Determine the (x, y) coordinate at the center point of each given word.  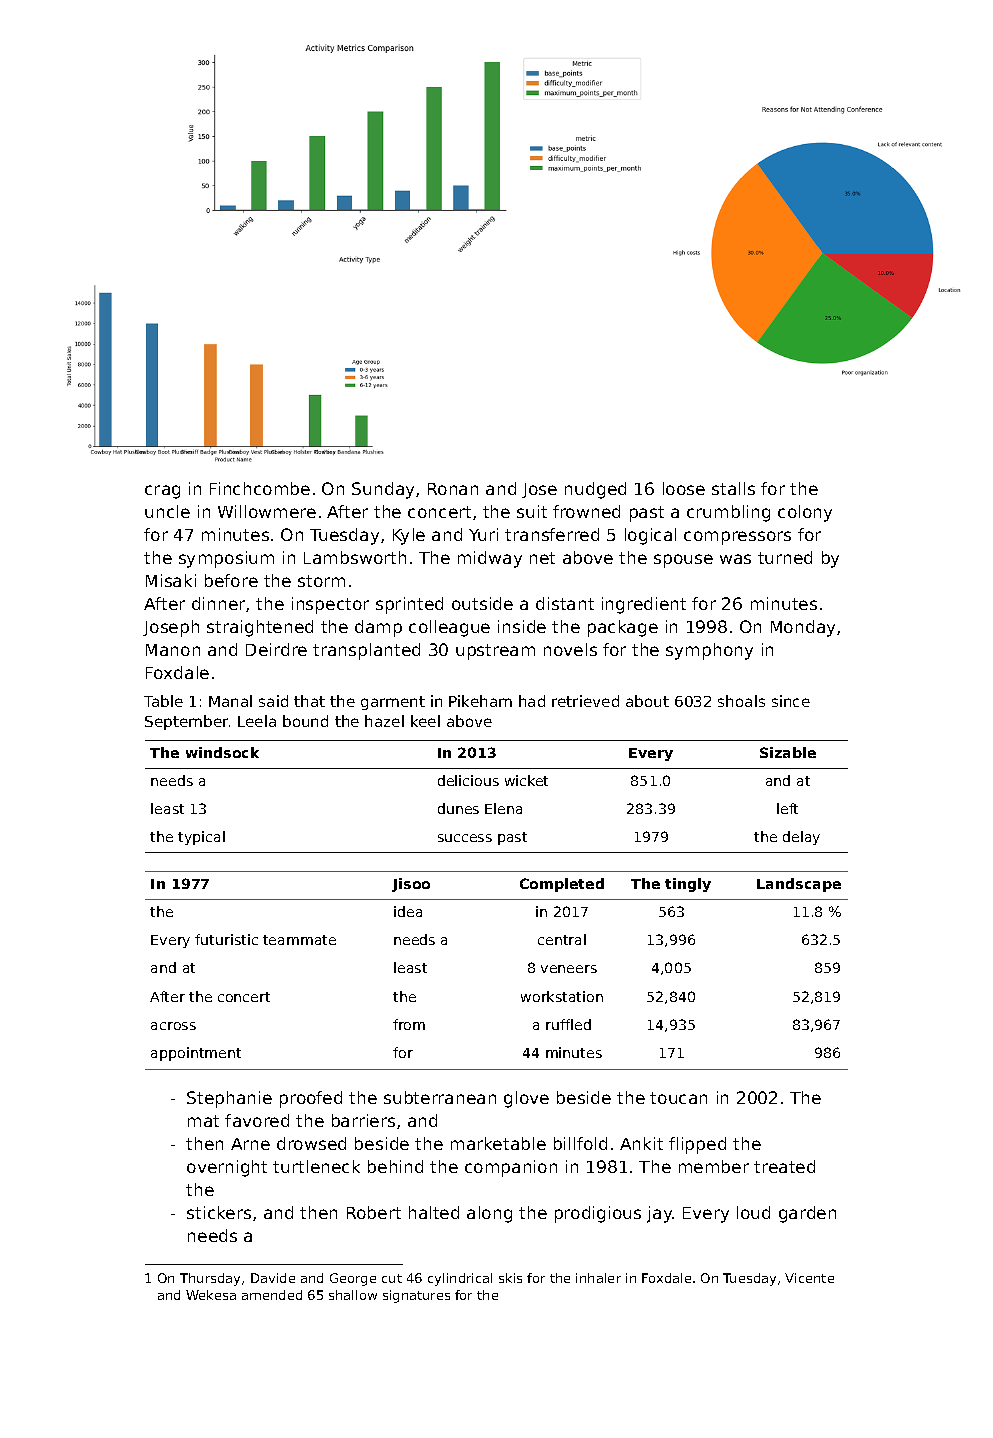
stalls (733, 488)
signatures (416, 1296)
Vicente (809, 1278)
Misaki (171, 580)
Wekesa (211, 1295)
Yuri (483, 534)
